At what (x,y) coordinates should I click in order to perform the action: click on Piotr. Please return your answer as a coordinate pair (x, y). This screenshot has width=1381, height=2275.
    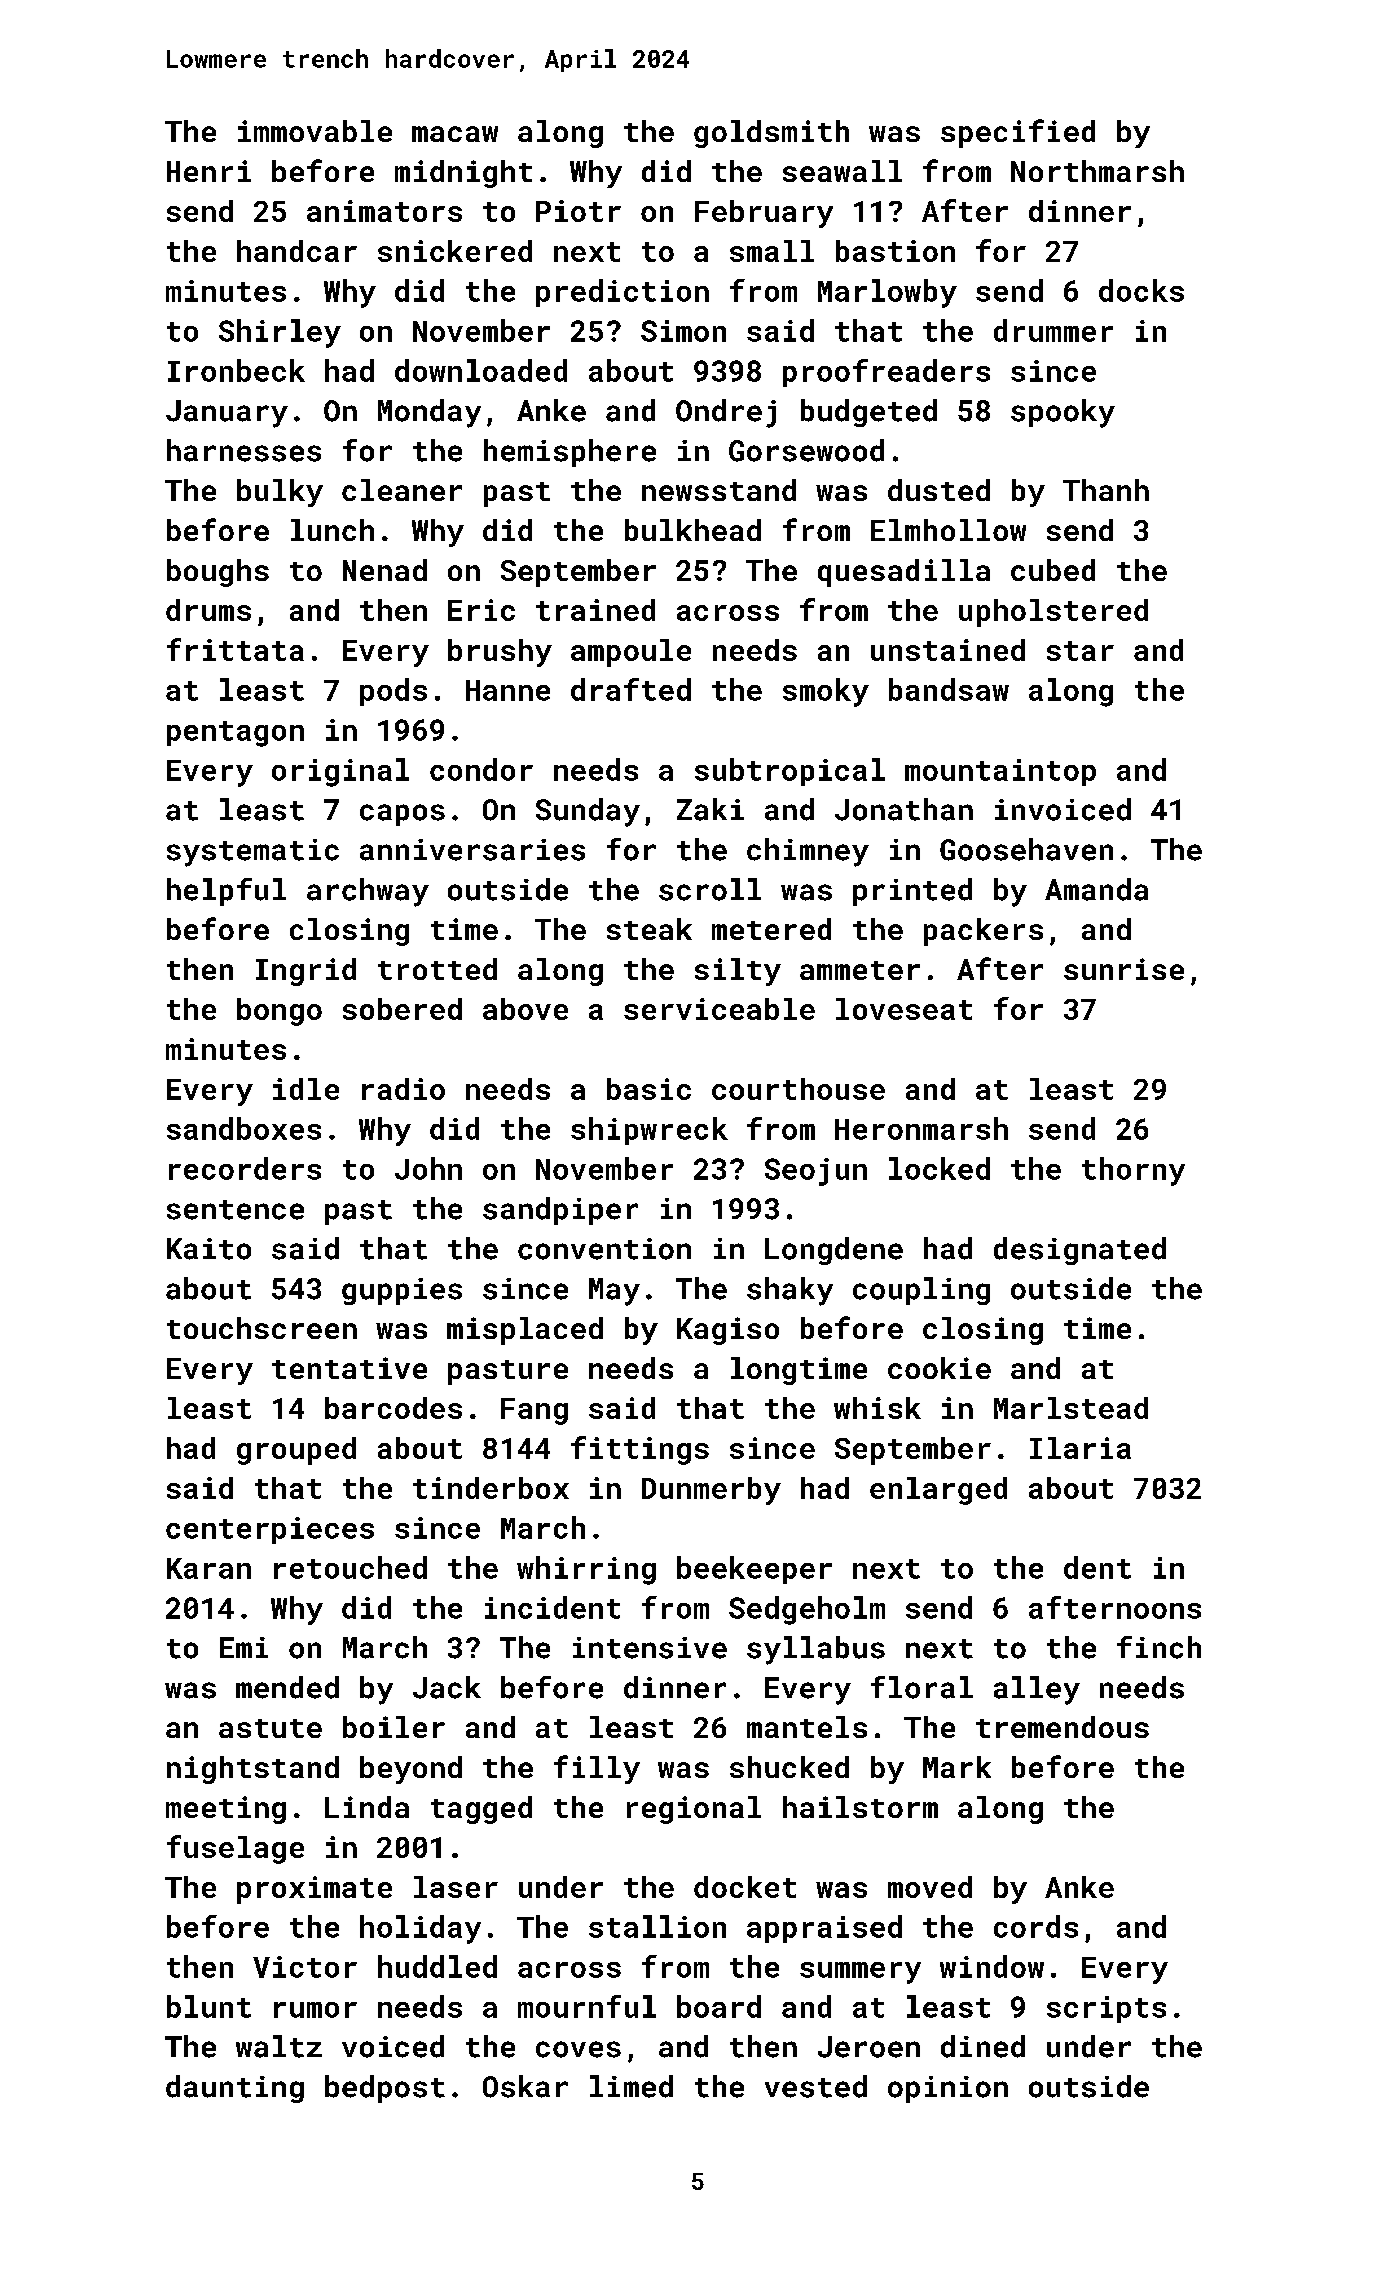
    Looking at the image, I should click on (578, 211).
